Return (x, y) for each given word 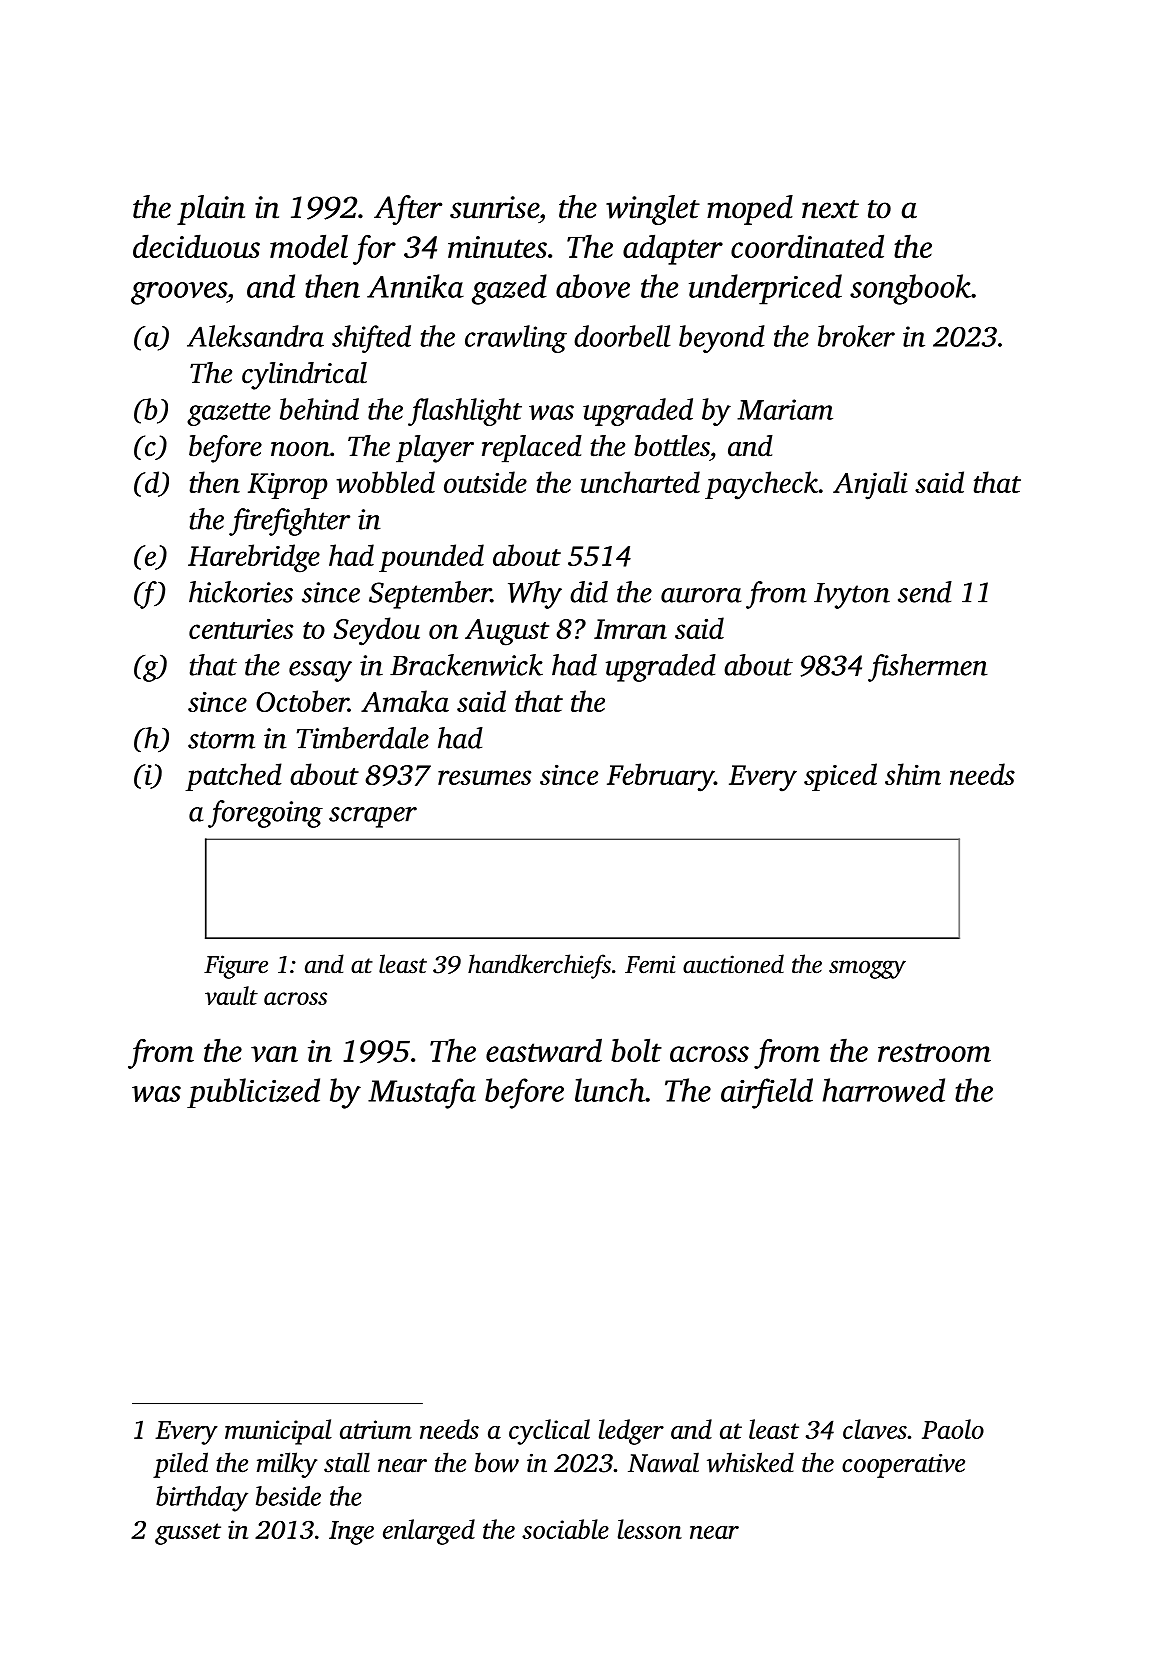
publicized (253, 1093)
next (830, 209)
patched (233, 777)
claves (875, 1429)
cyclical (549, 1432)
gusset (188, 1534)
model (309, 246)
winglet (653, 210)
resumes (484, 777)
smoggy (867, 969)
